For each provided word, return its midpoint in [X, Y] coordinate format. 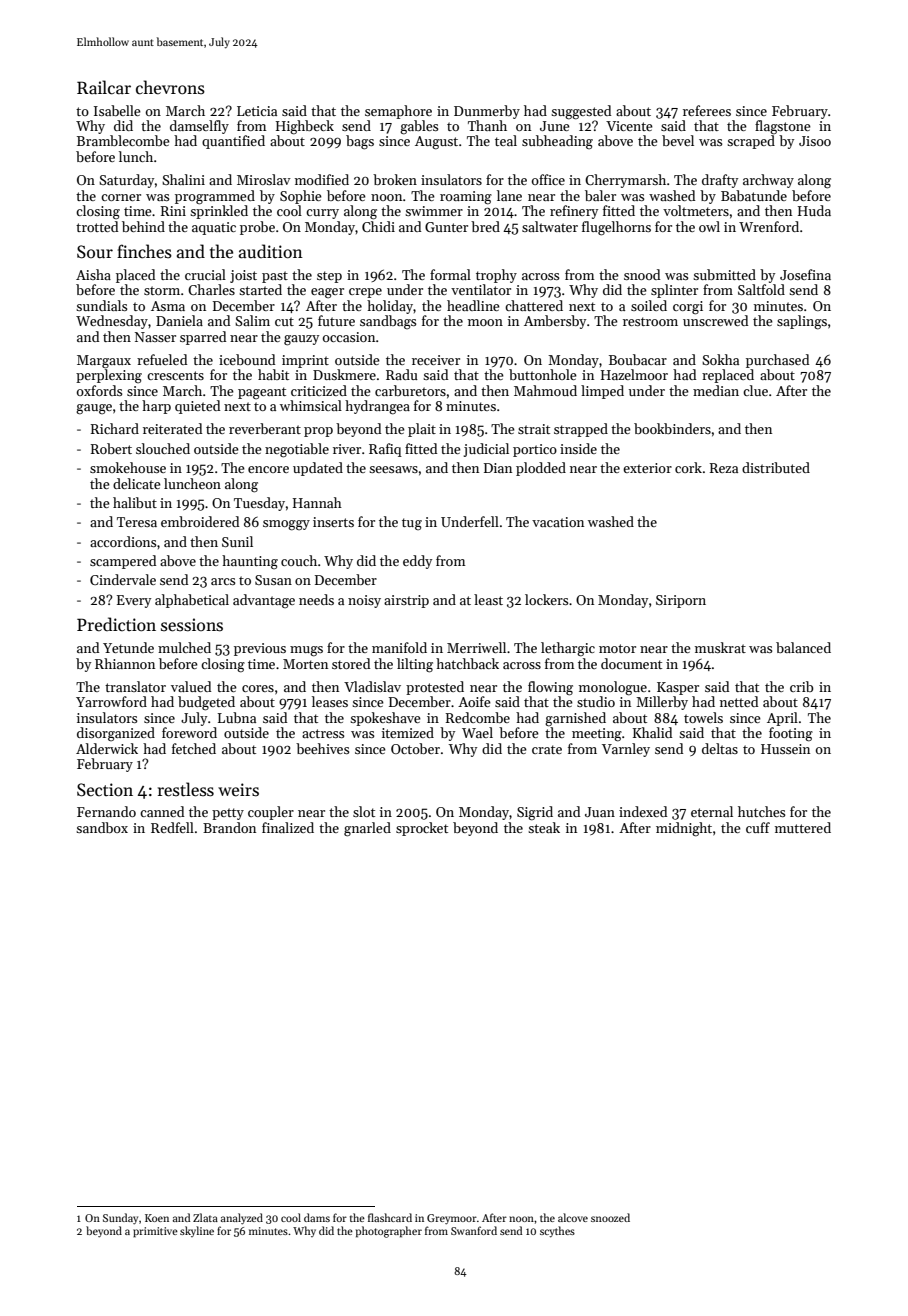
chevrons [170, 87]
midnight [684, 829]
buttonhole [543, 374]
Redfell [172, 827]
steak [544, 827]
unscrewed [715, 320]
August [436, 143]
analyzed [242, 1219]
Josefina [805, 274]
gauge [94, 409]
